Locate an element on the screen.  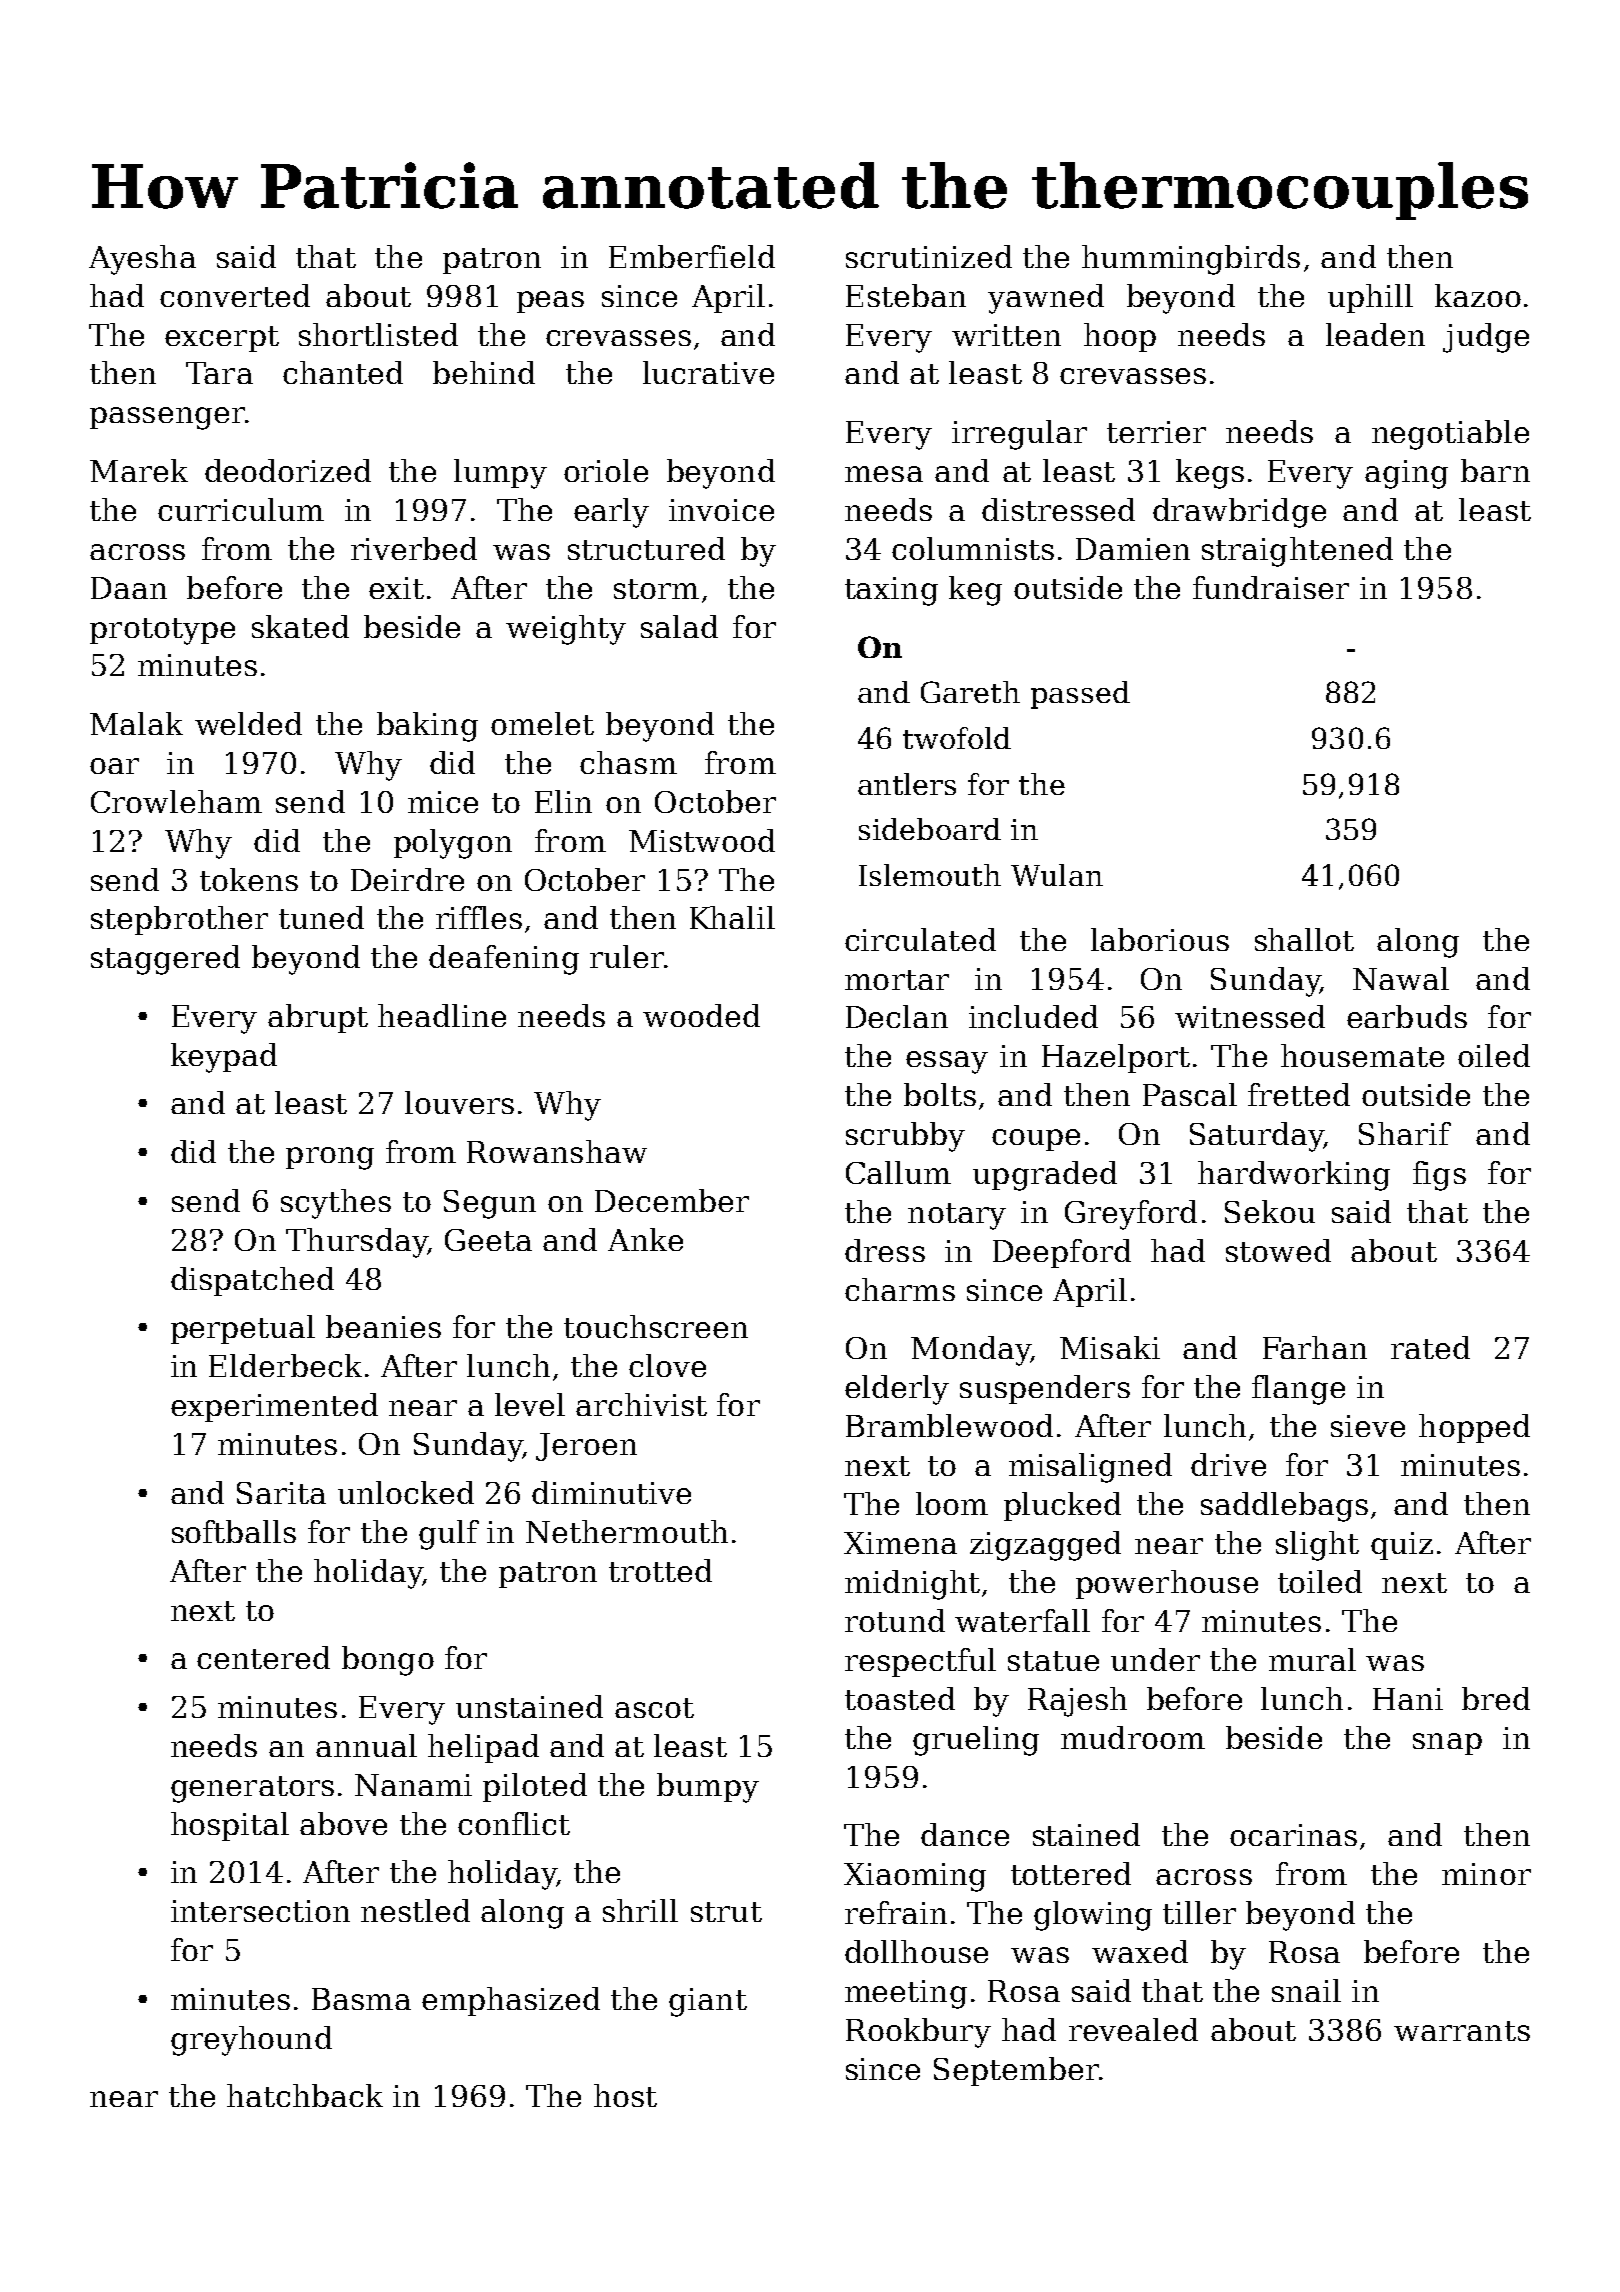
Ayesha is located at coordinates (142, 260).
